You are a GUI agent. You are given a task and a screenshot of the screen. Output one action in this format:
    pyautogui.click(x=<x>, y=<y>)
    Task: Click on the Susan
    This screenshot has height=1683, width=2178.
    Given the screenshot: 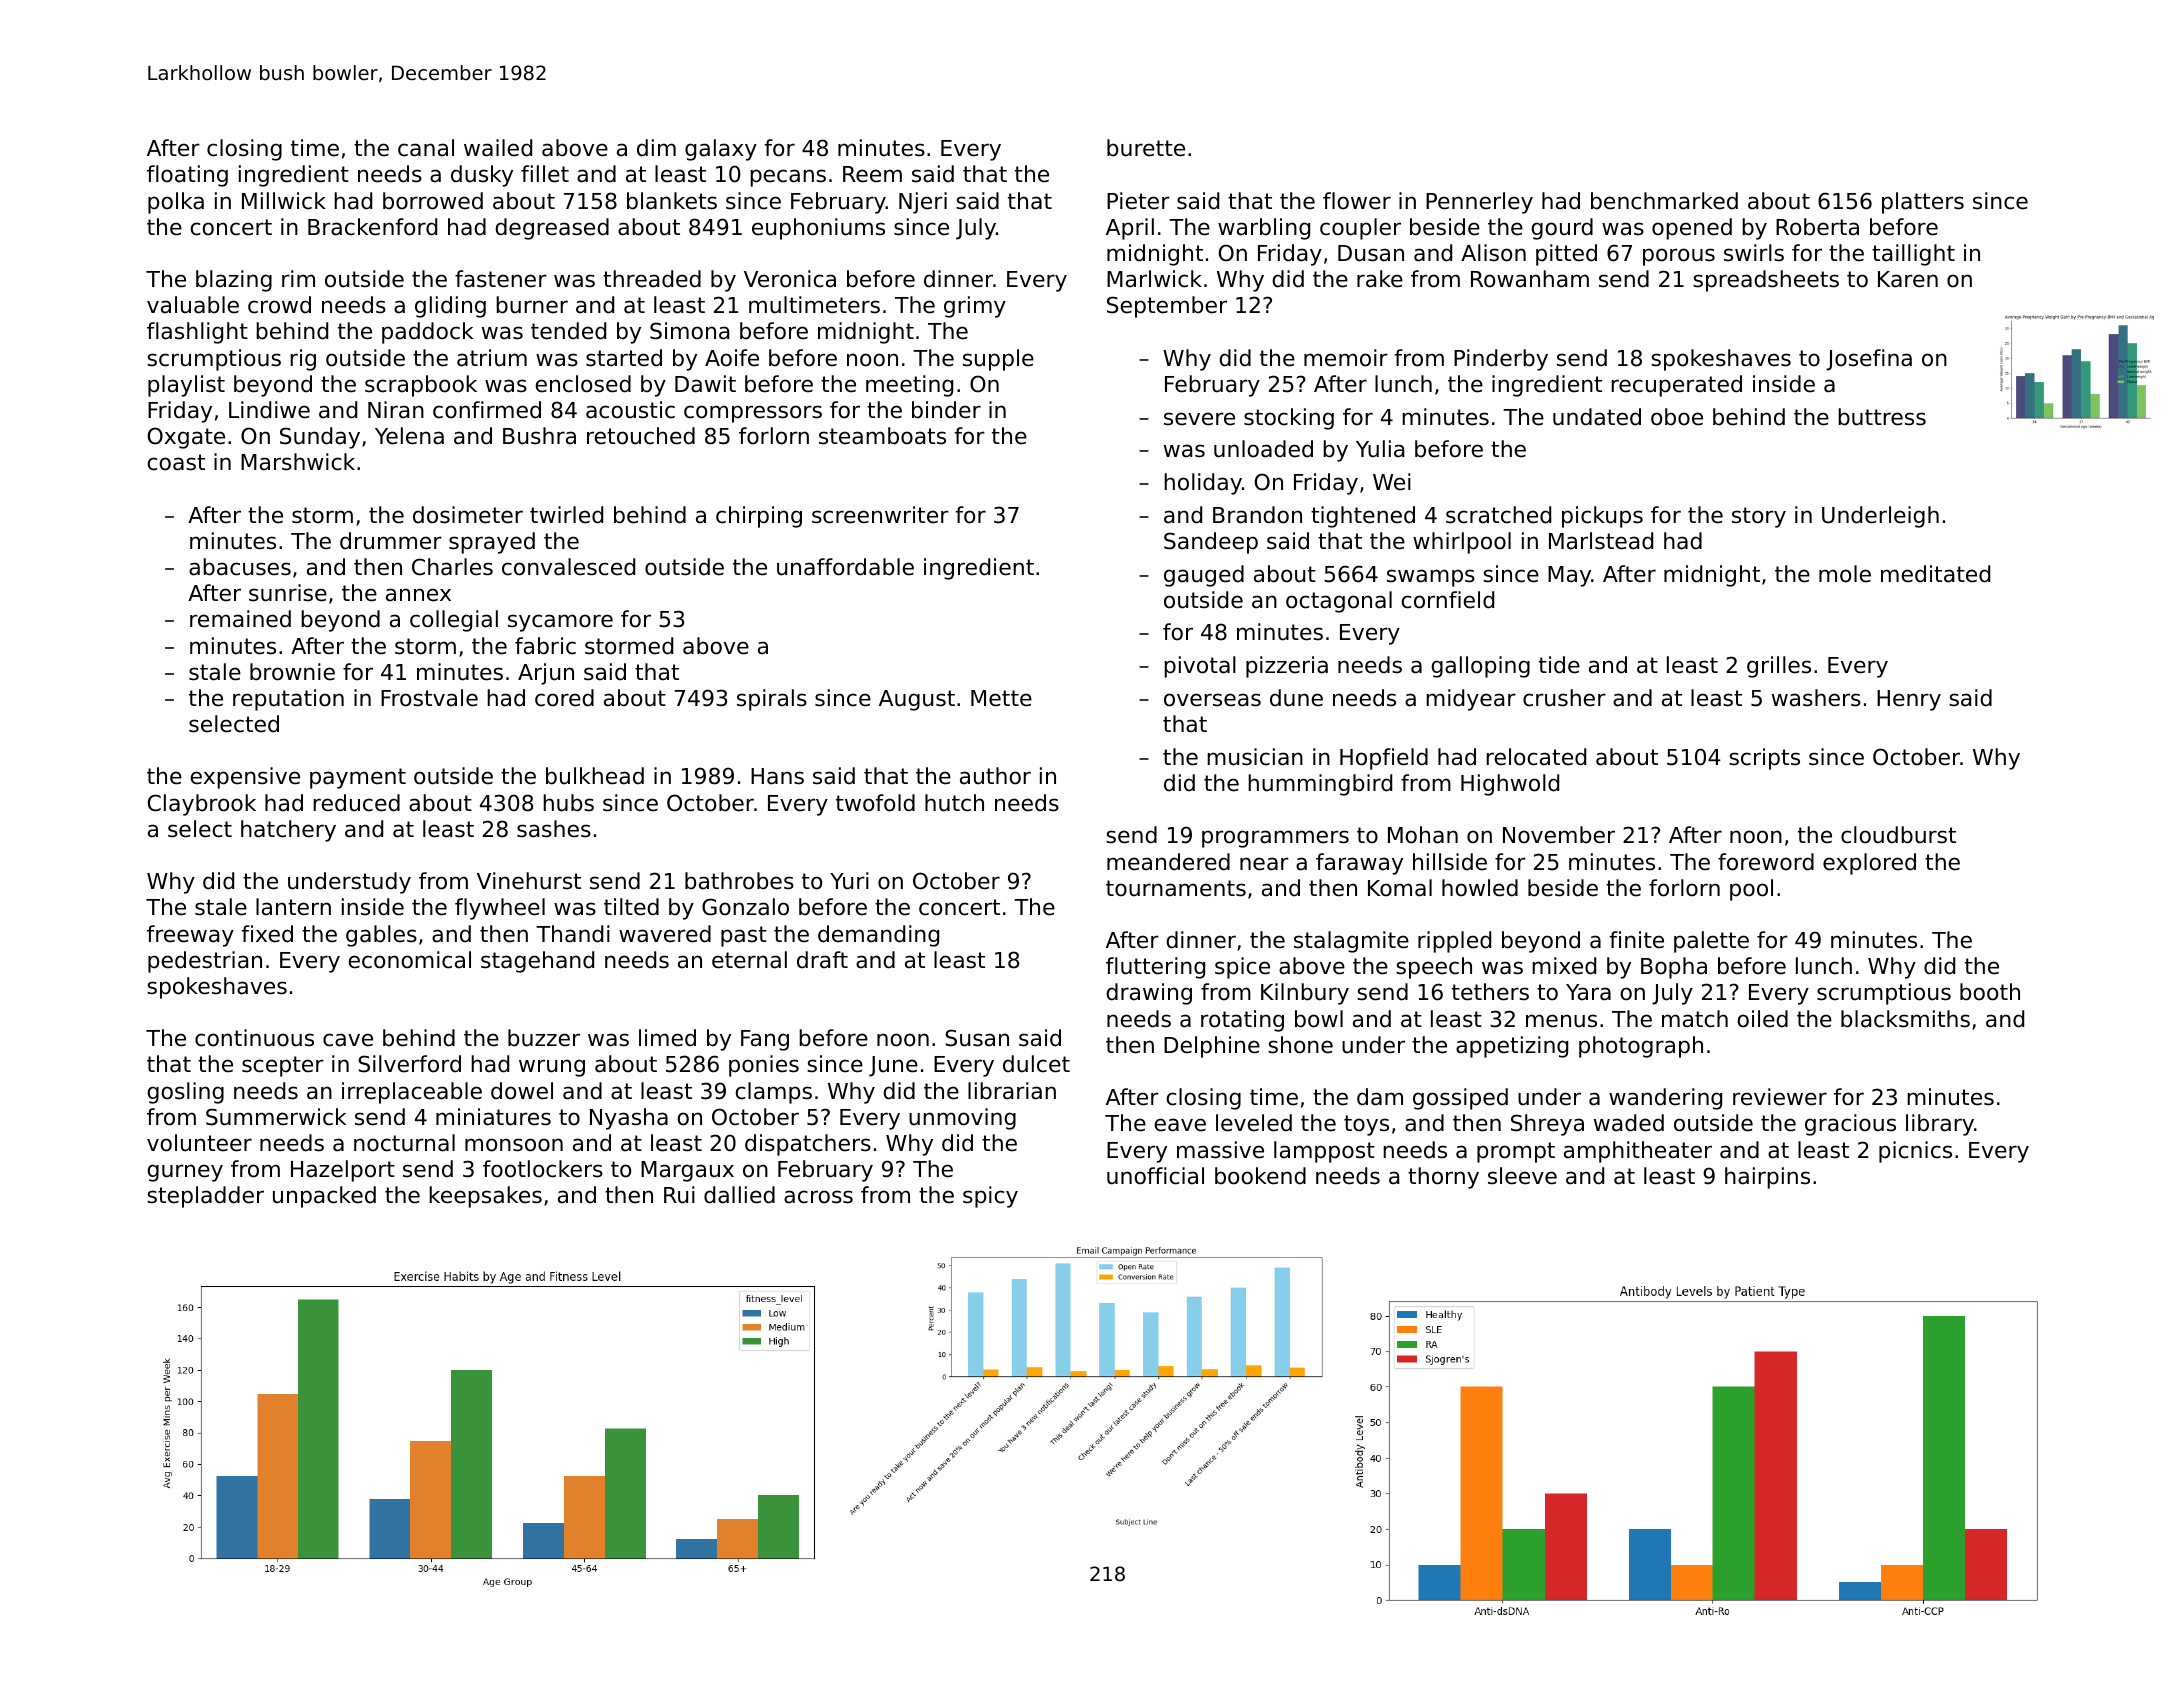 What is the action you would take?
    pyautogui.click(x=977, y=1038)
